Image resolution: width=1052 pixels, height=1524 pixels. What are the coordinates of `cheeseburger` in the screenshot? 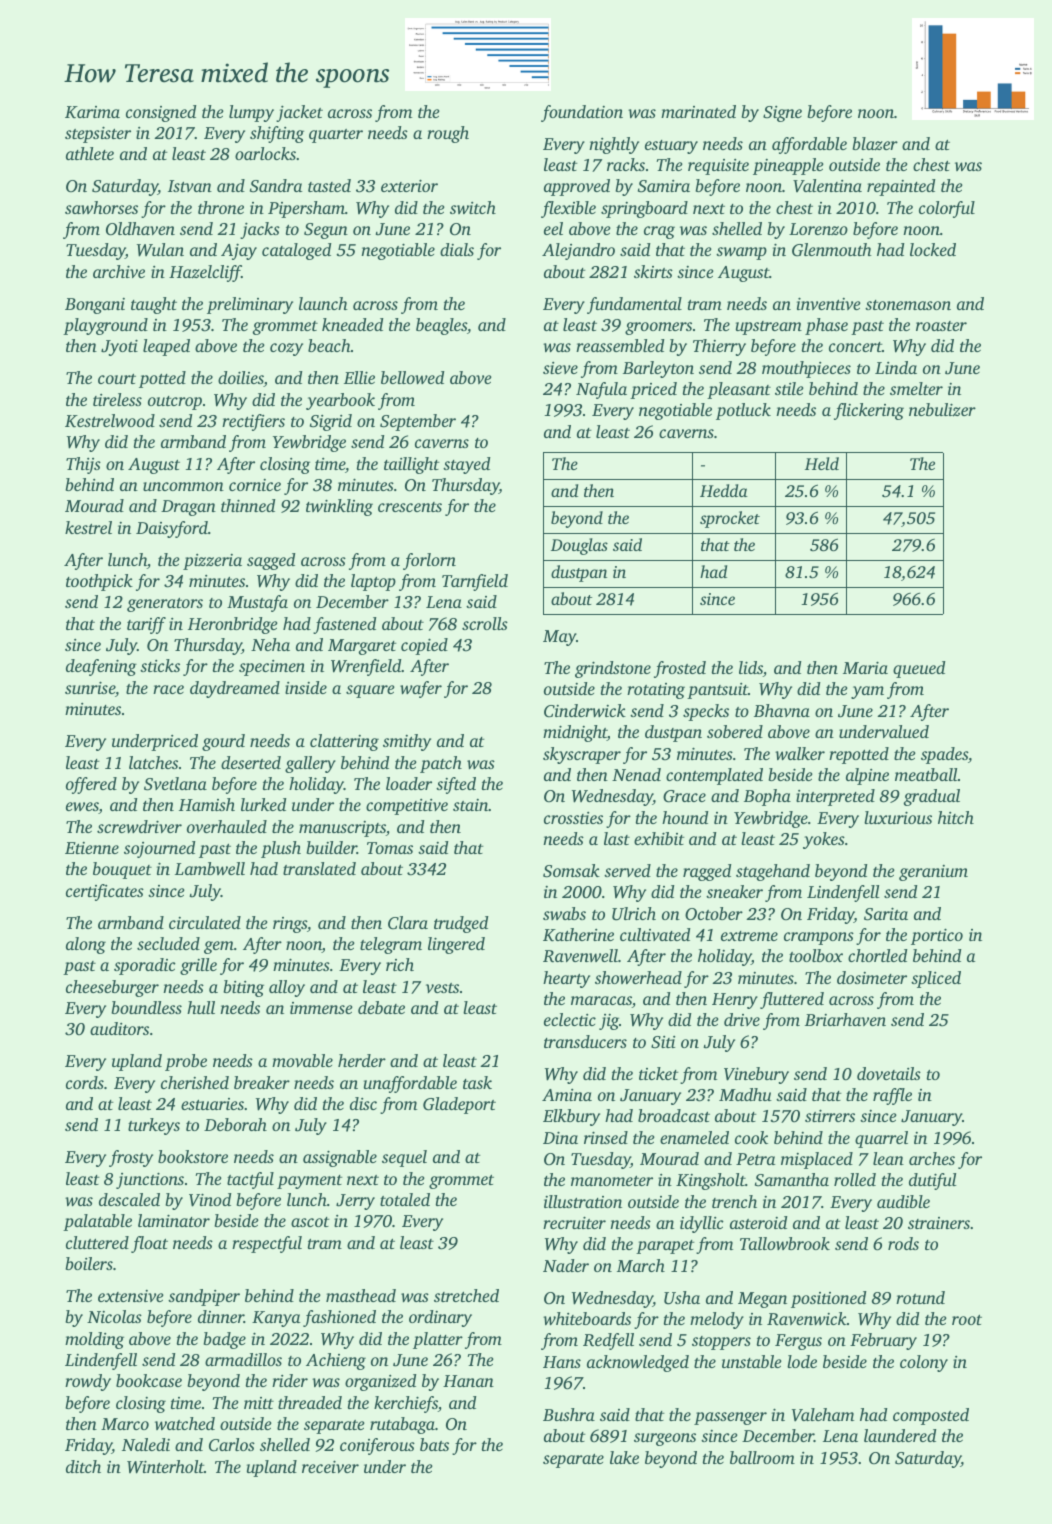 It's located at (112, 988).
